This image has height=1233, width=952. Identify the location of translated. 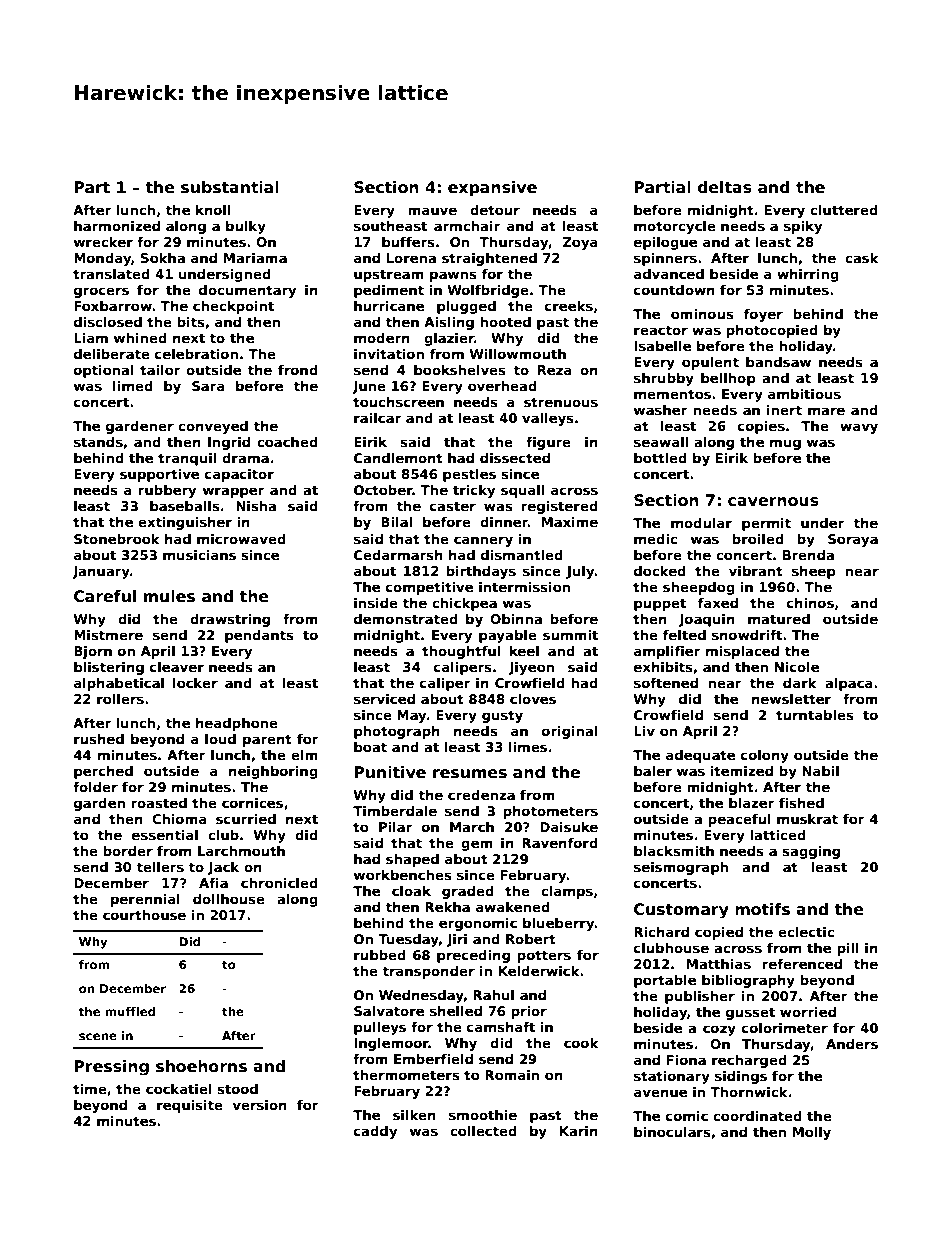
(111, 274).
